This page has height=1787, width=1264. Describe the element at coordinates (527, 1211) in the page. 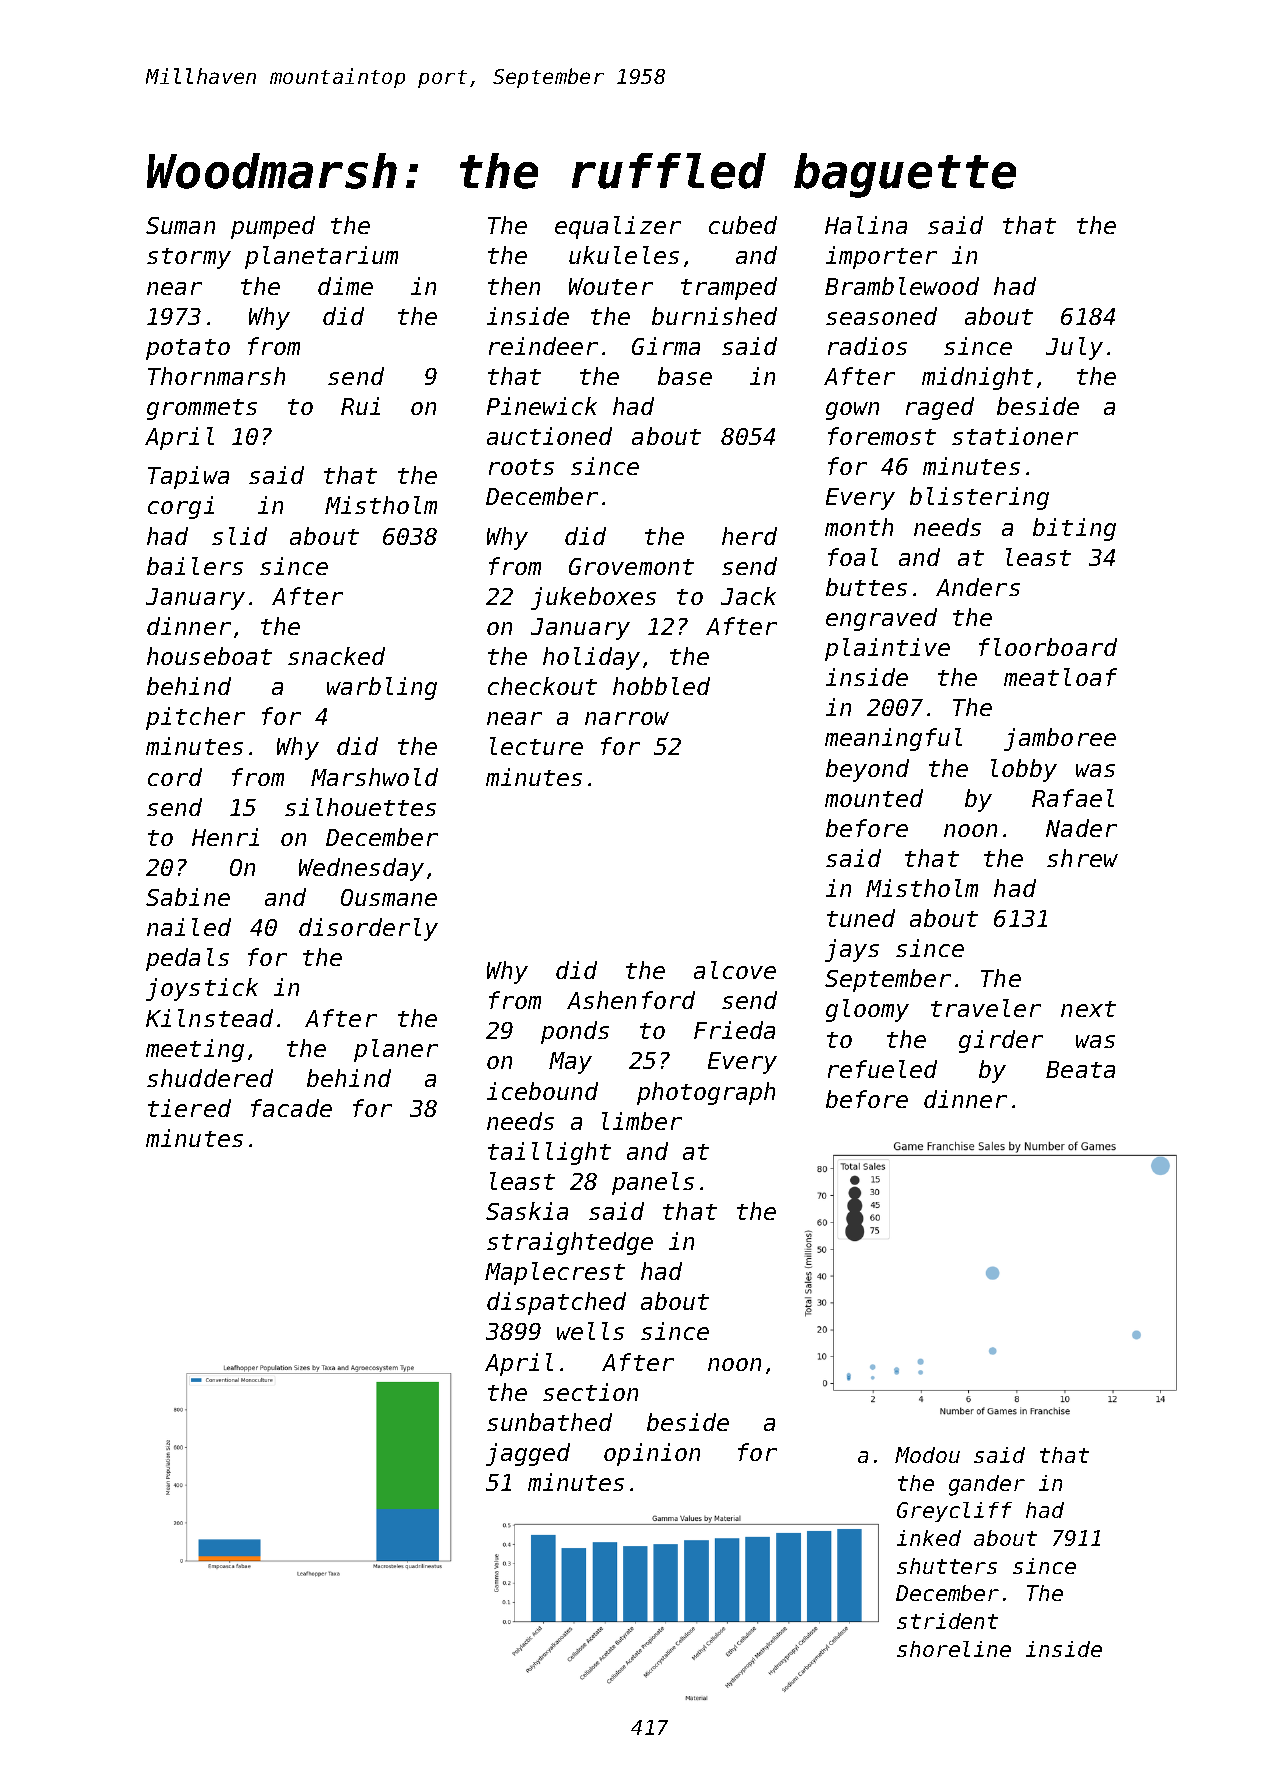

I see `Saskia` at that location.
